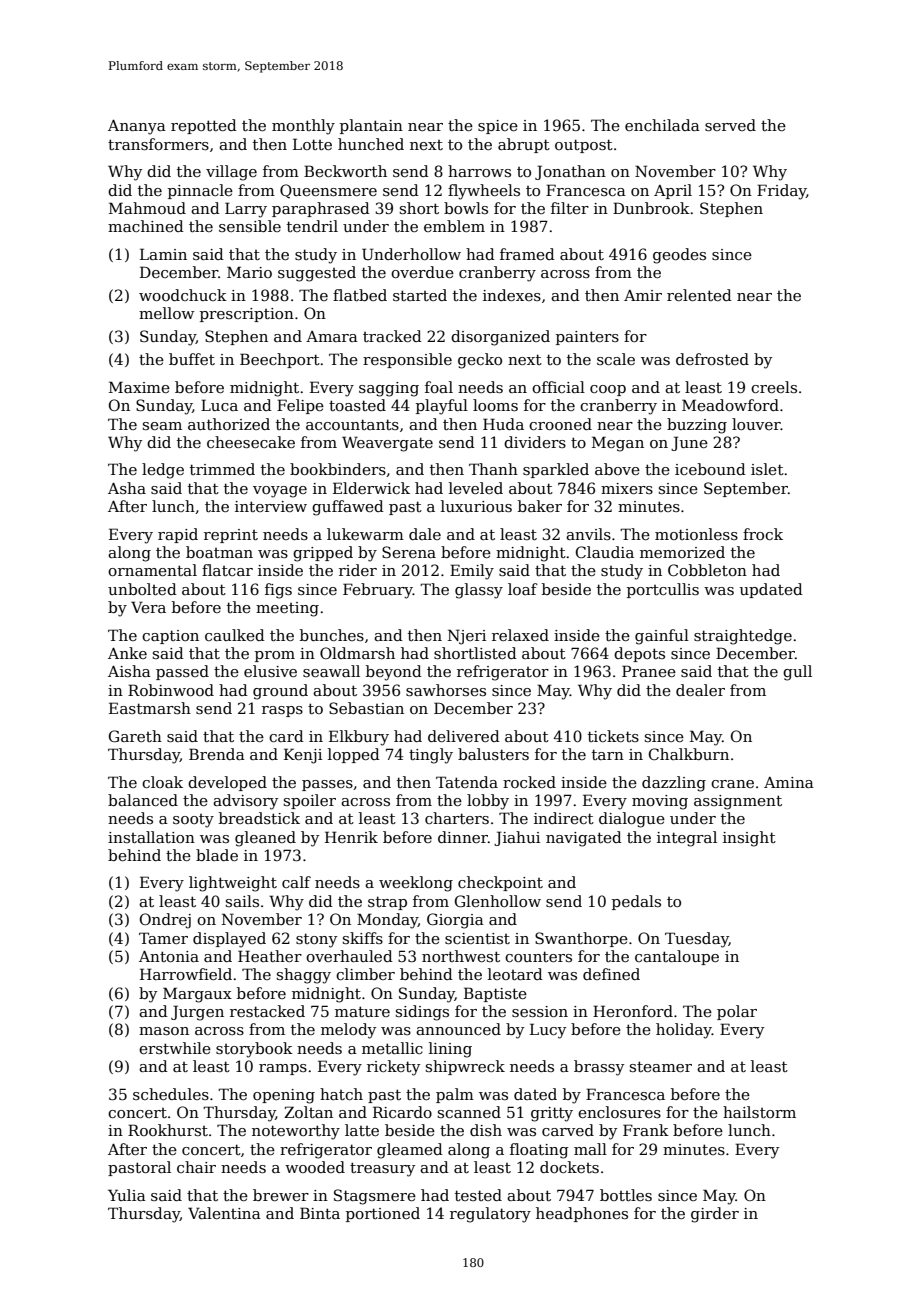  Describe the element at coordinates (204, 126) in the page. I see `repotted` at that location.
